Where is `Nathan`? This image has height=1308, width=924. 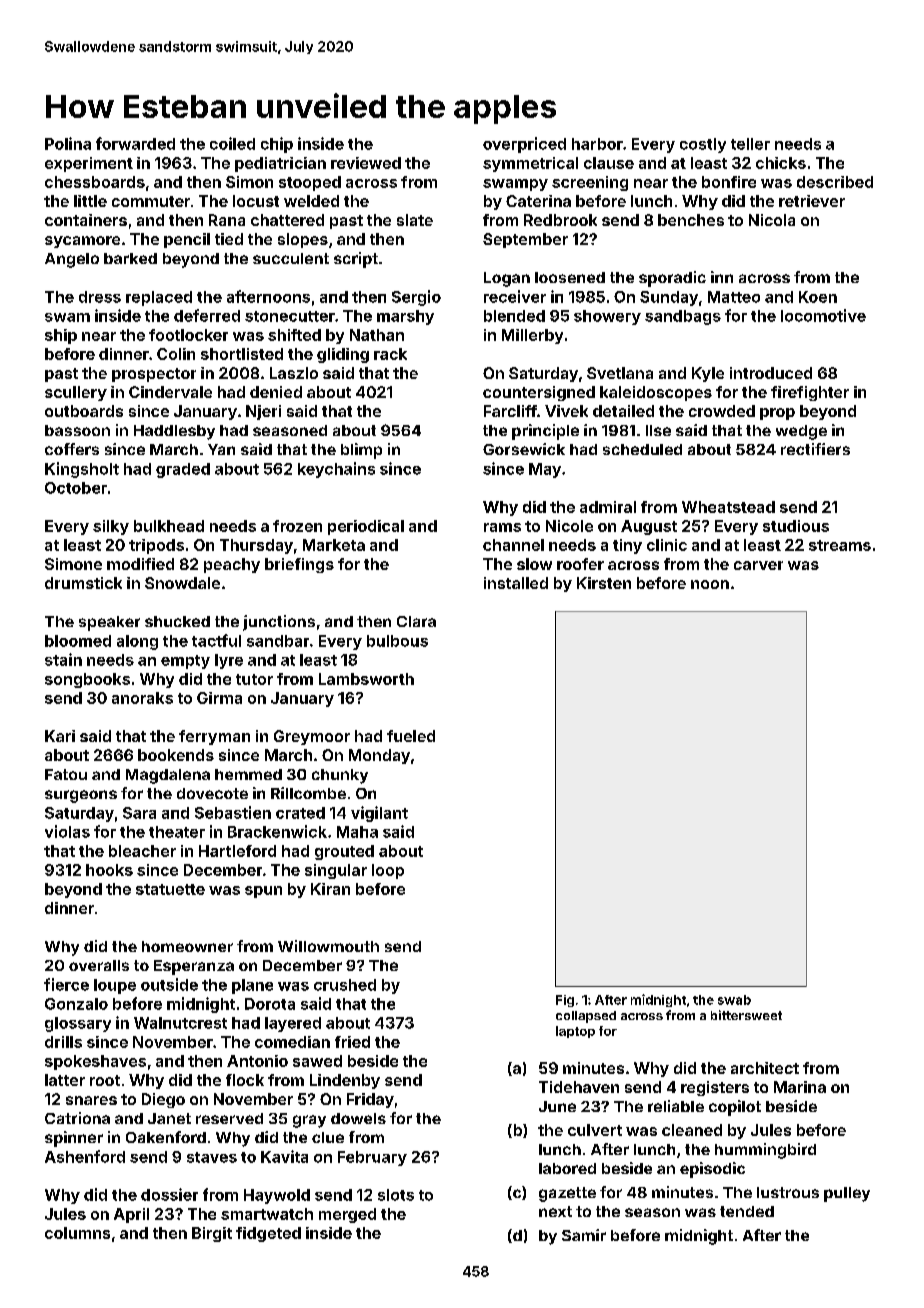 Nathan is located at coordinates (377, 335).
